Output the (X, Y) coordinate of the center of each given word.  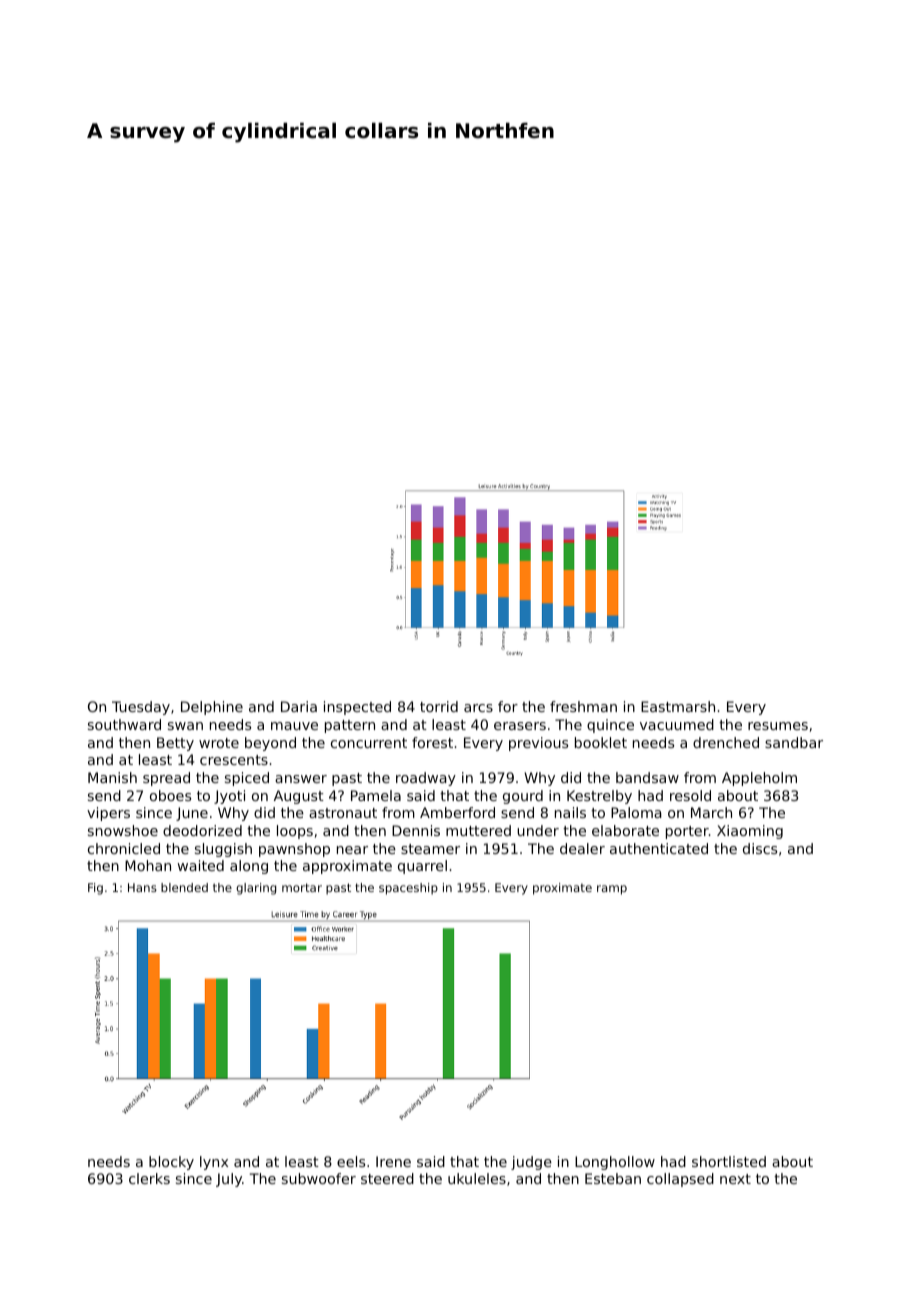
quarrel (422, 867)
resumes (778, 726)
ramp (612, 890)
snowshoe (123, 830)
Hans (142, 887)
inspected (357, 708)
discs (760, 848)
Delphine (212, 708)
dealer (582, 848)
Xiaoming (750, 832)
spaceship (408, 889)
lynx (214, 1163)
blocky (171, 1163)
